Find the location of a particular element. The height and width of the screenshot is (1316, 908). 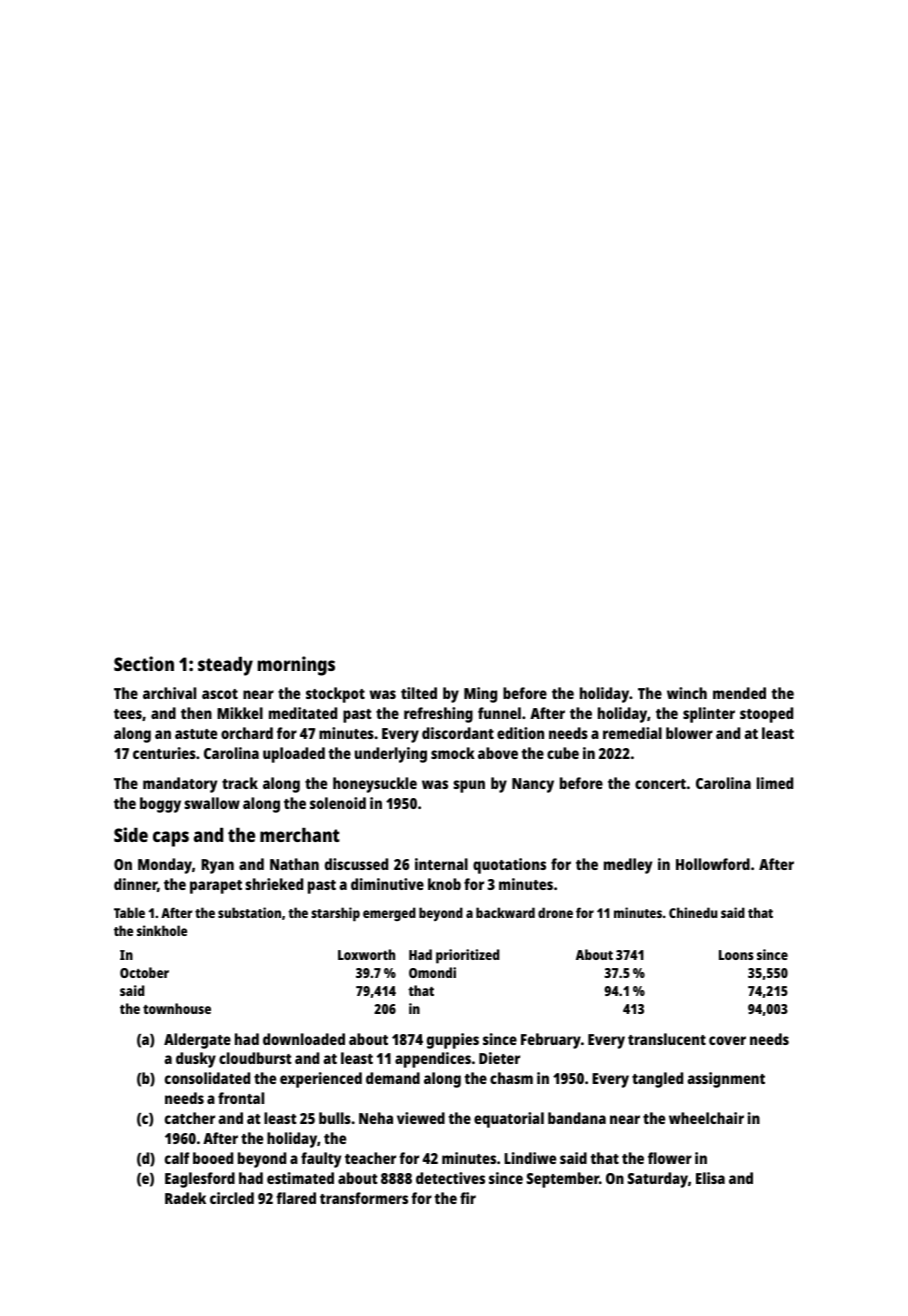

above is located at coordinates (498, 753).
